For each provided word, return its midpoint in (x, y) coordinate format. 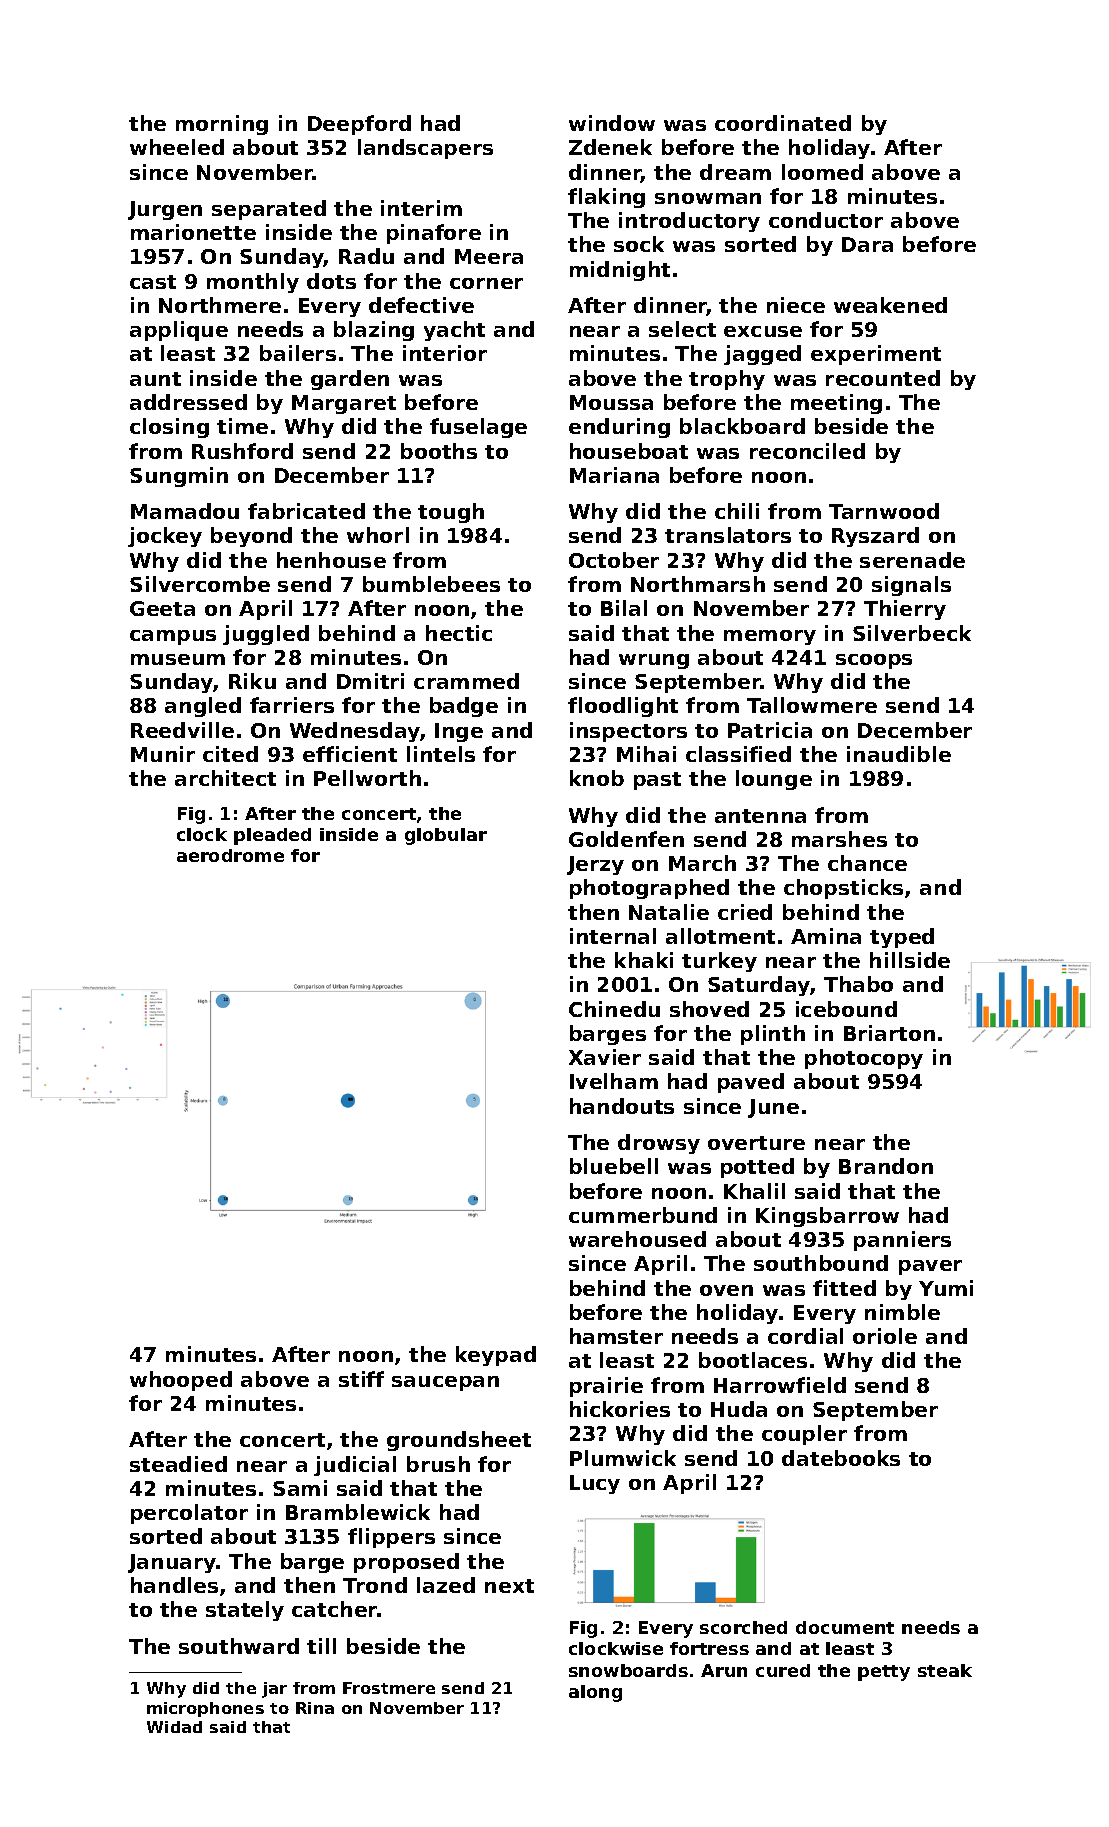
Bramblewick (358, 1512)
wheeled (177, 147)
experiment (876, 355)
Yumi (946, 1288)
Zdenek (610, 147)
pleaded (272, 836)
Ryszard (875, 537)
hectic (459, 633)
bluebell (614, 1166)
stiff (361, 1379)
